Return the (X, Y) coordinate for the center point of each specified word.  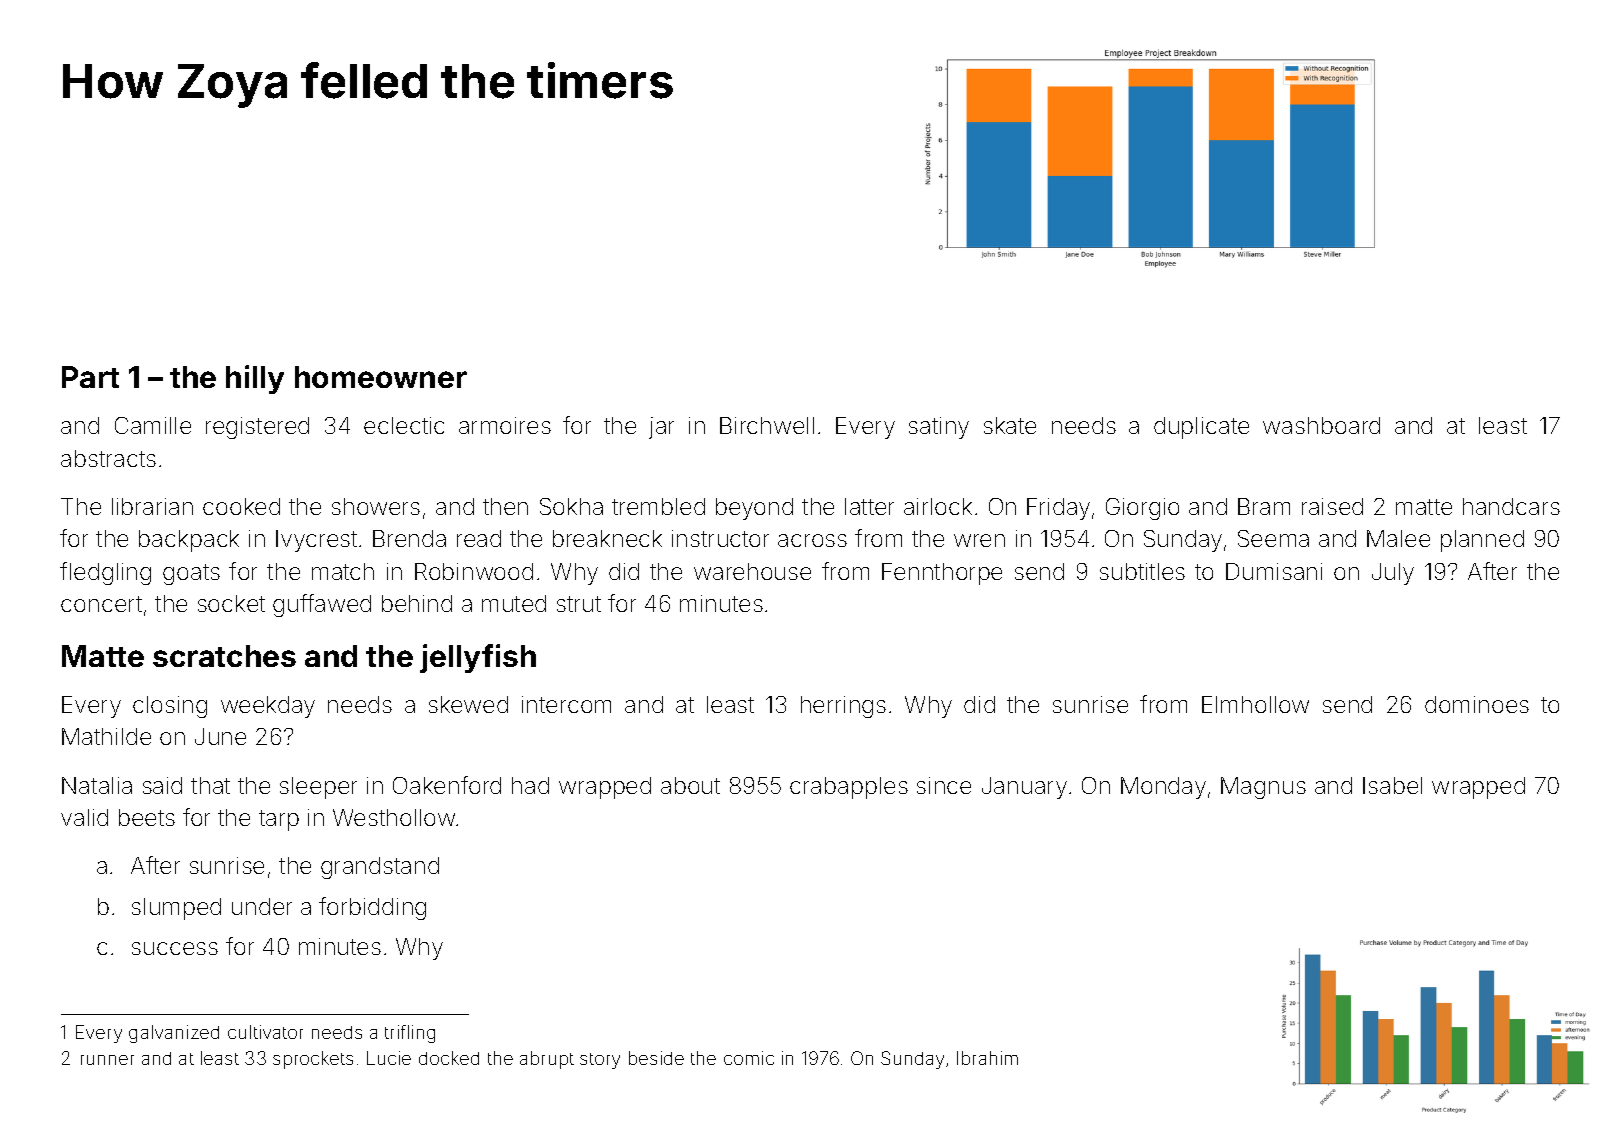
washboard (1321, 425)
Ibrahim (987, 1058)
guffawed (322, 605)
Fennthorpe (942, 574)
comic (749, 1058)
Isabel (1392, 785)
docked (449, 1058)
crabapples (849, 788)
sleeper (318, 788)
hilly (255, 379)
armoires (505, 425)
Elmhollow (1255, 704)
